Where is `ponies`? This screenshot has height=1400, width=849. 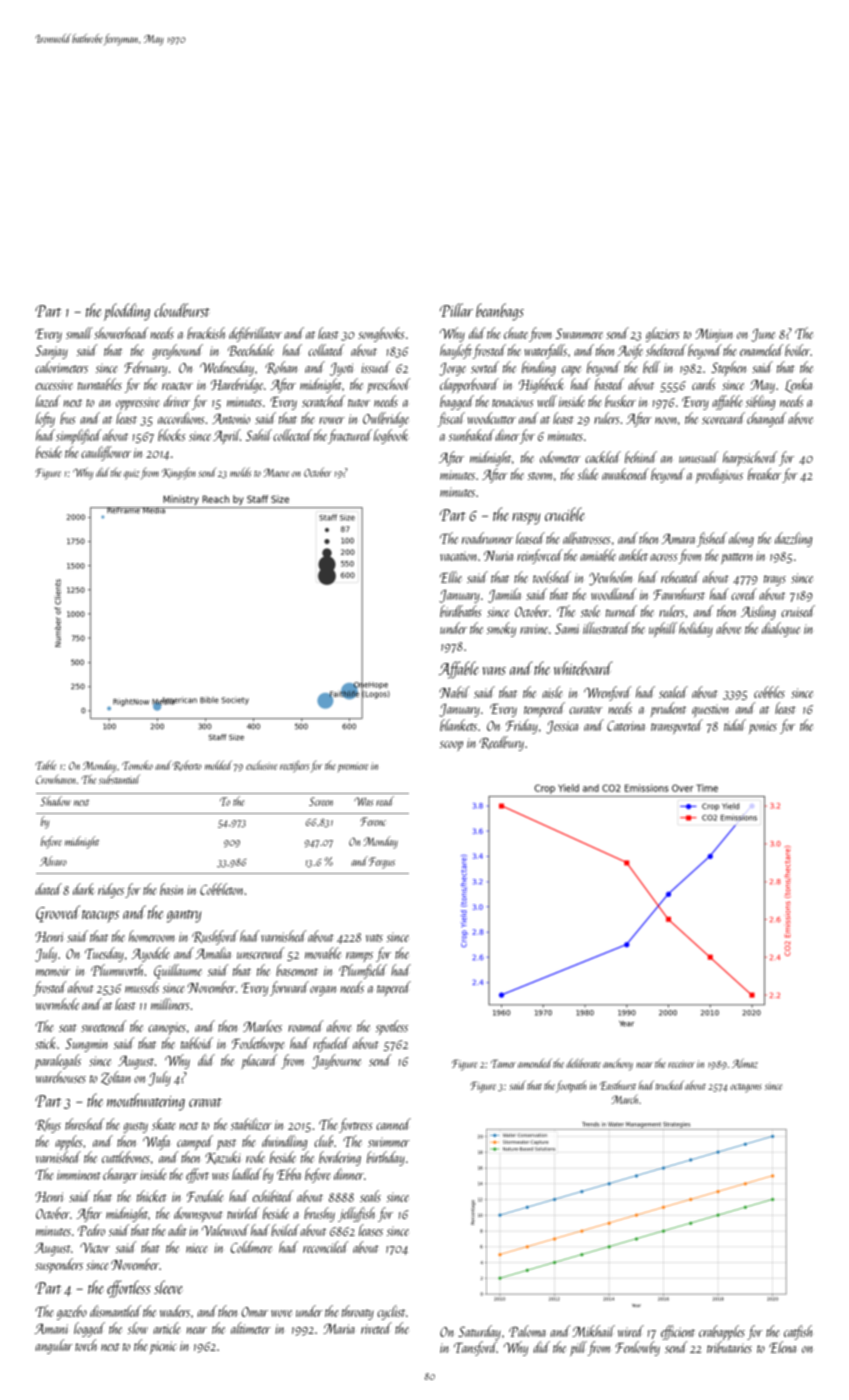 ponies is located at coordinates (763, 727).
